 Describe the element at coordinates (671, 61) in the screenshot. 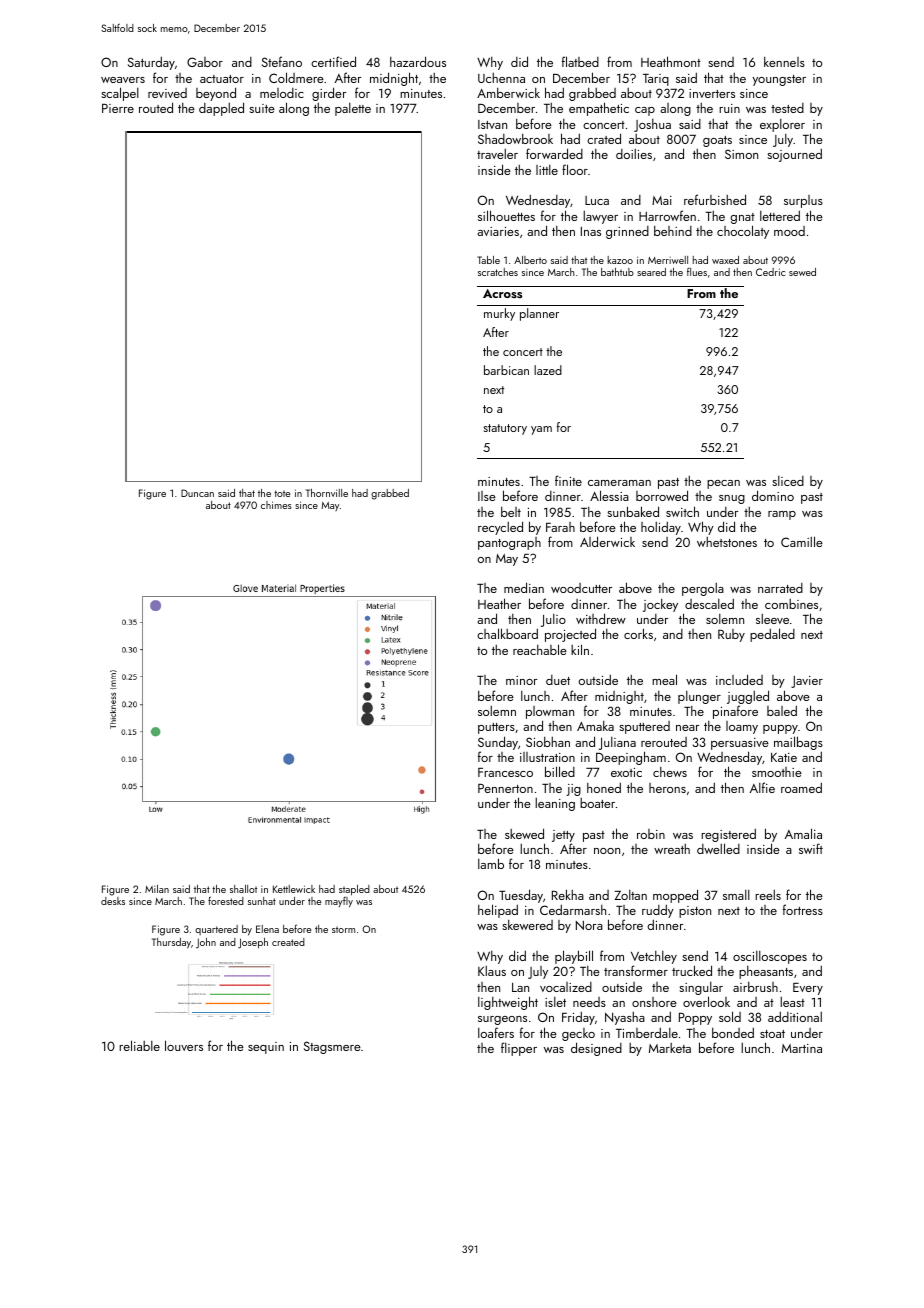

I see `Heathmont` at that location.
